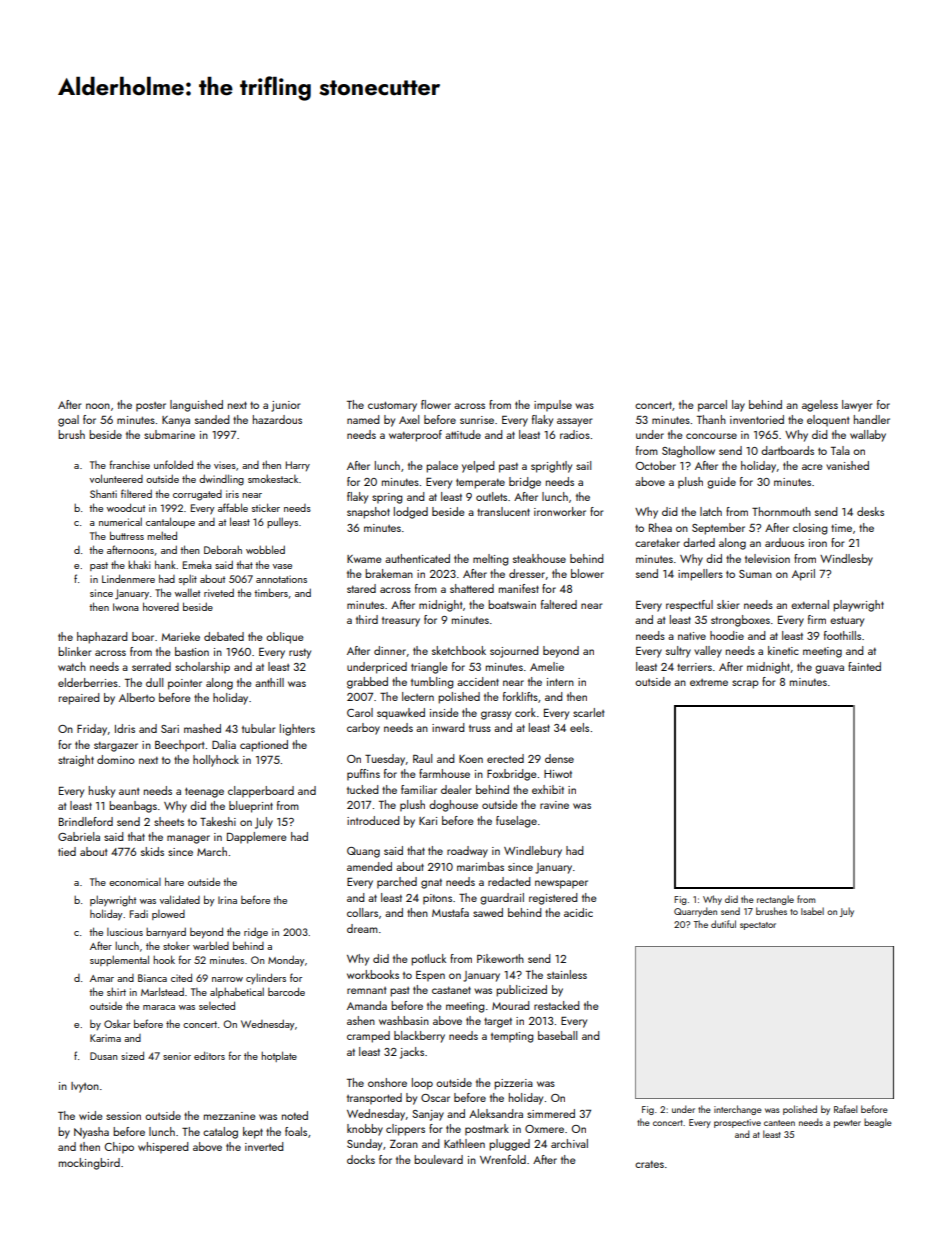  What do you see at coordinates (91, 1133) in the image?
I see `Nyasha` at bounding box center [91, 1133].
